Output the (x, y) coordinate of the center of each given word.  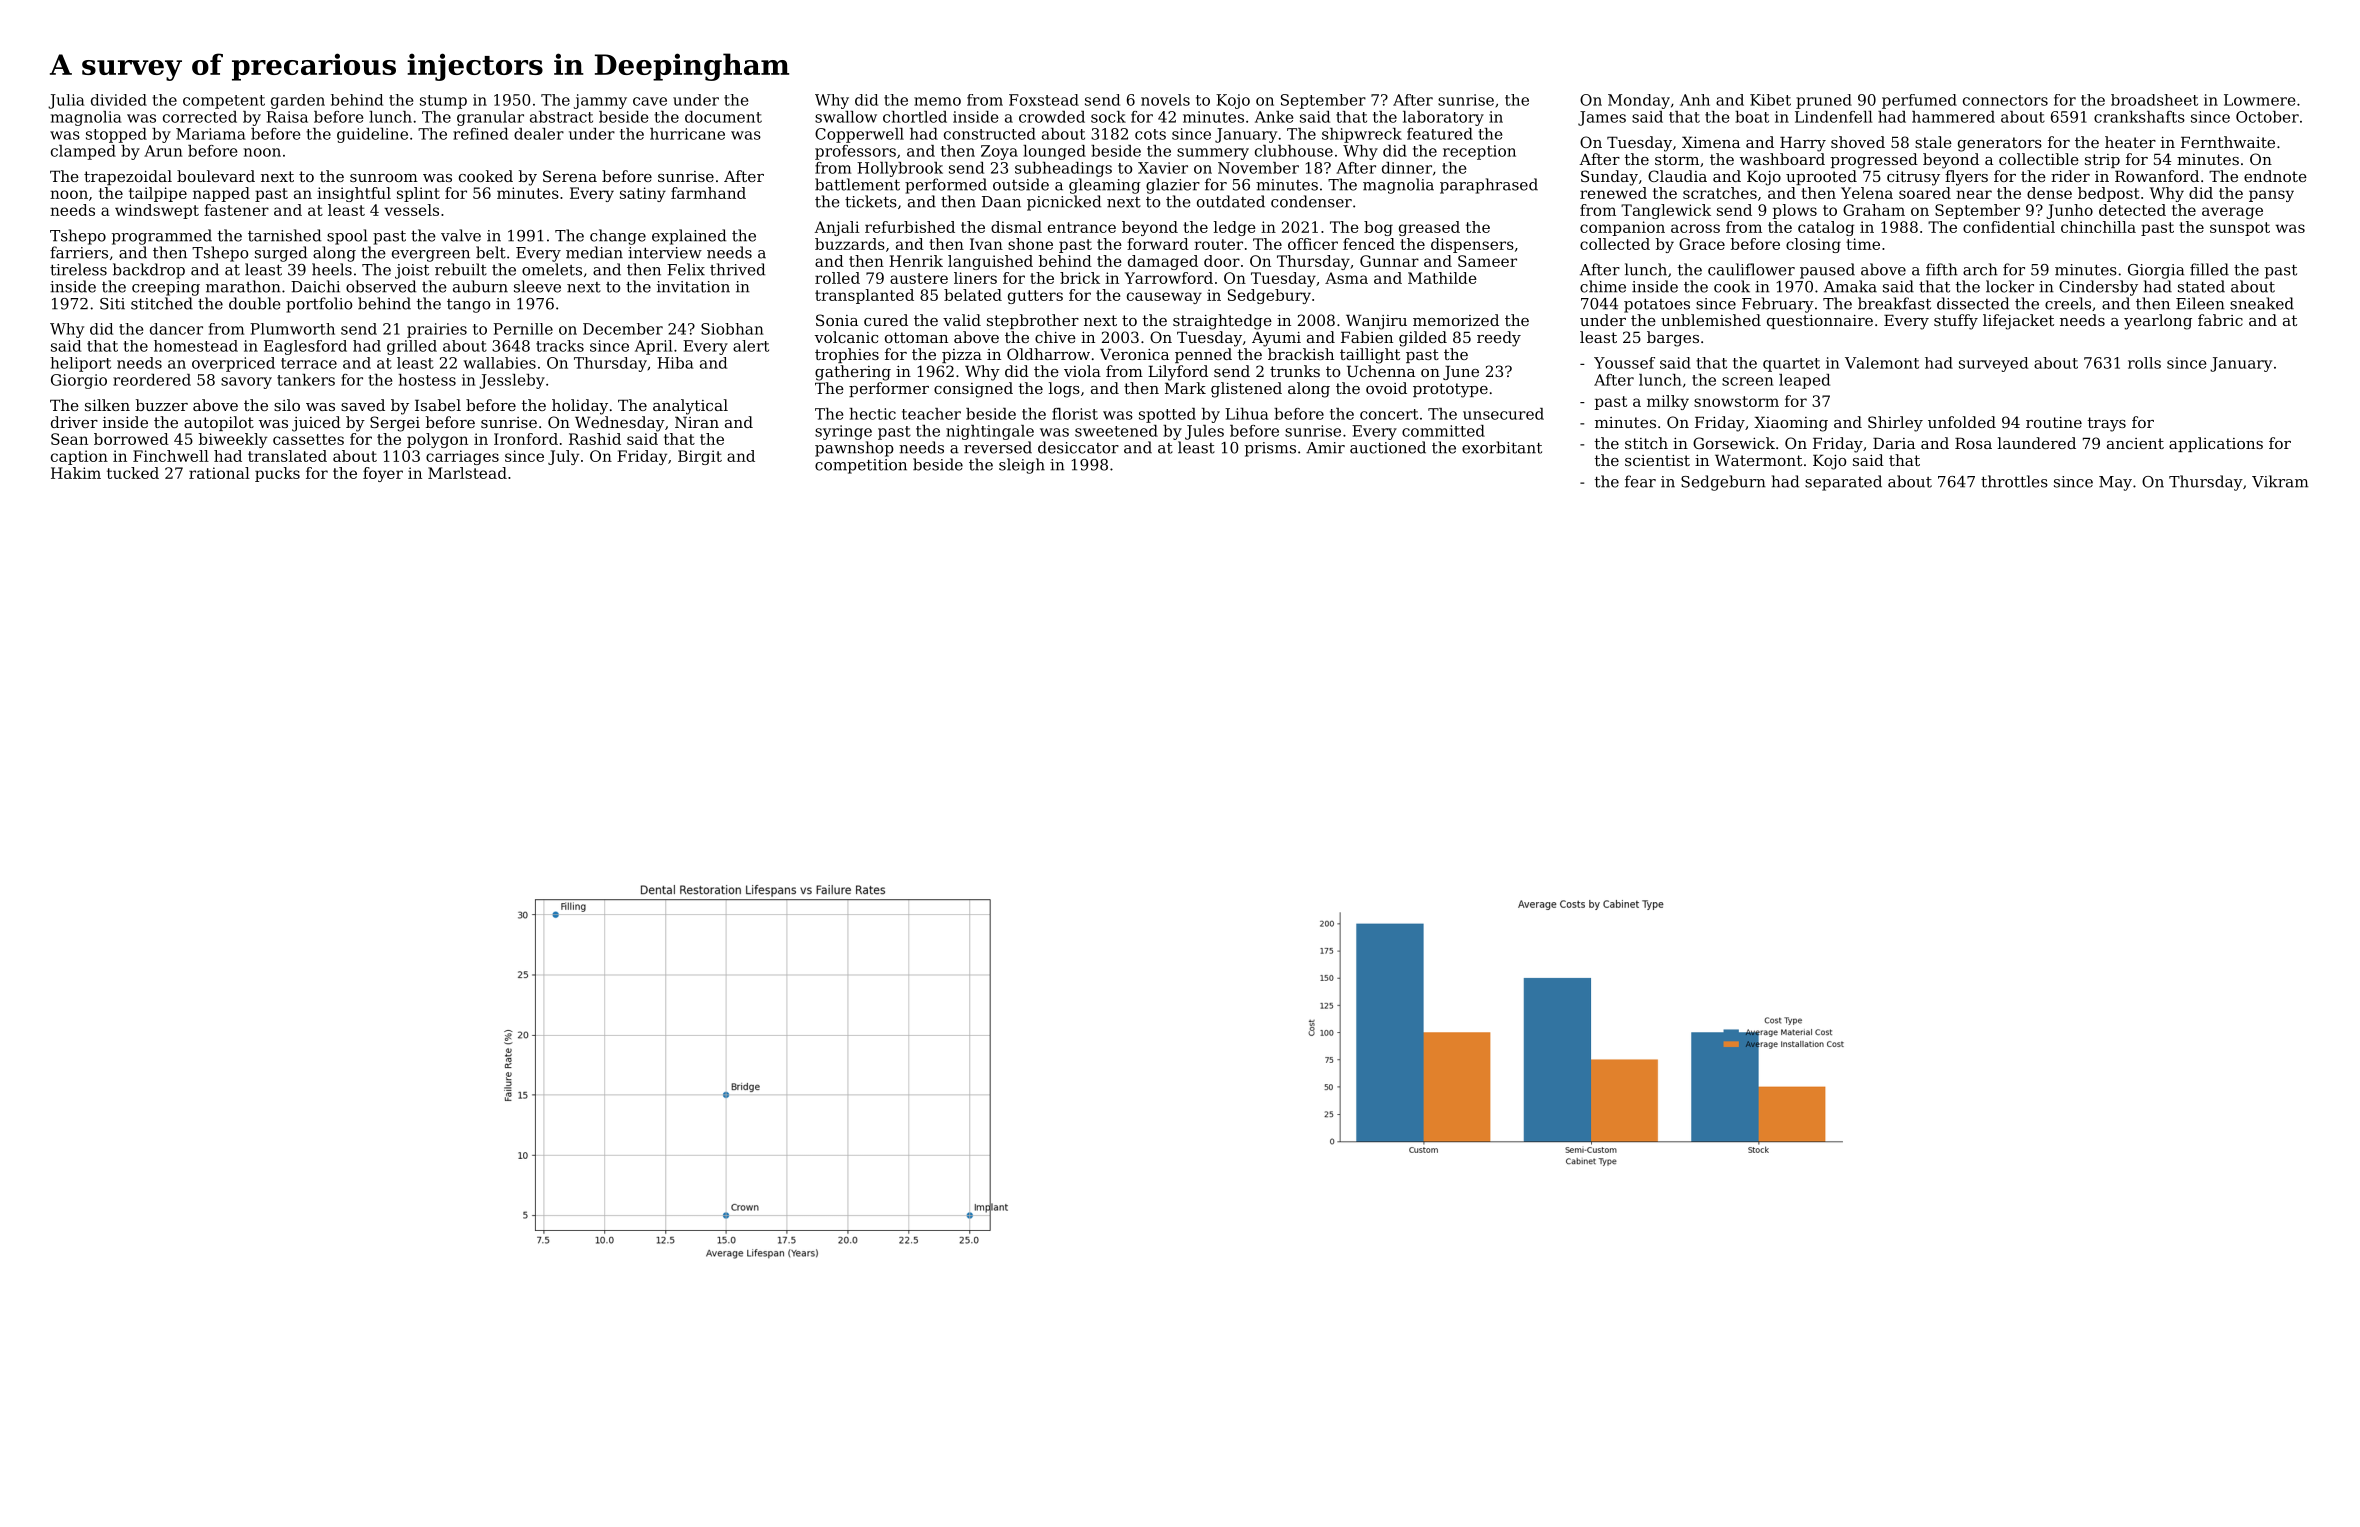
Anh (1695, 100)
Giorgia (2156, 271)
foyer (383, 474)
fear (1640, 481)
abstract (561, 117)
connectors (2005, 100)
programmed (162, 237)
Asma (1346, 278)
